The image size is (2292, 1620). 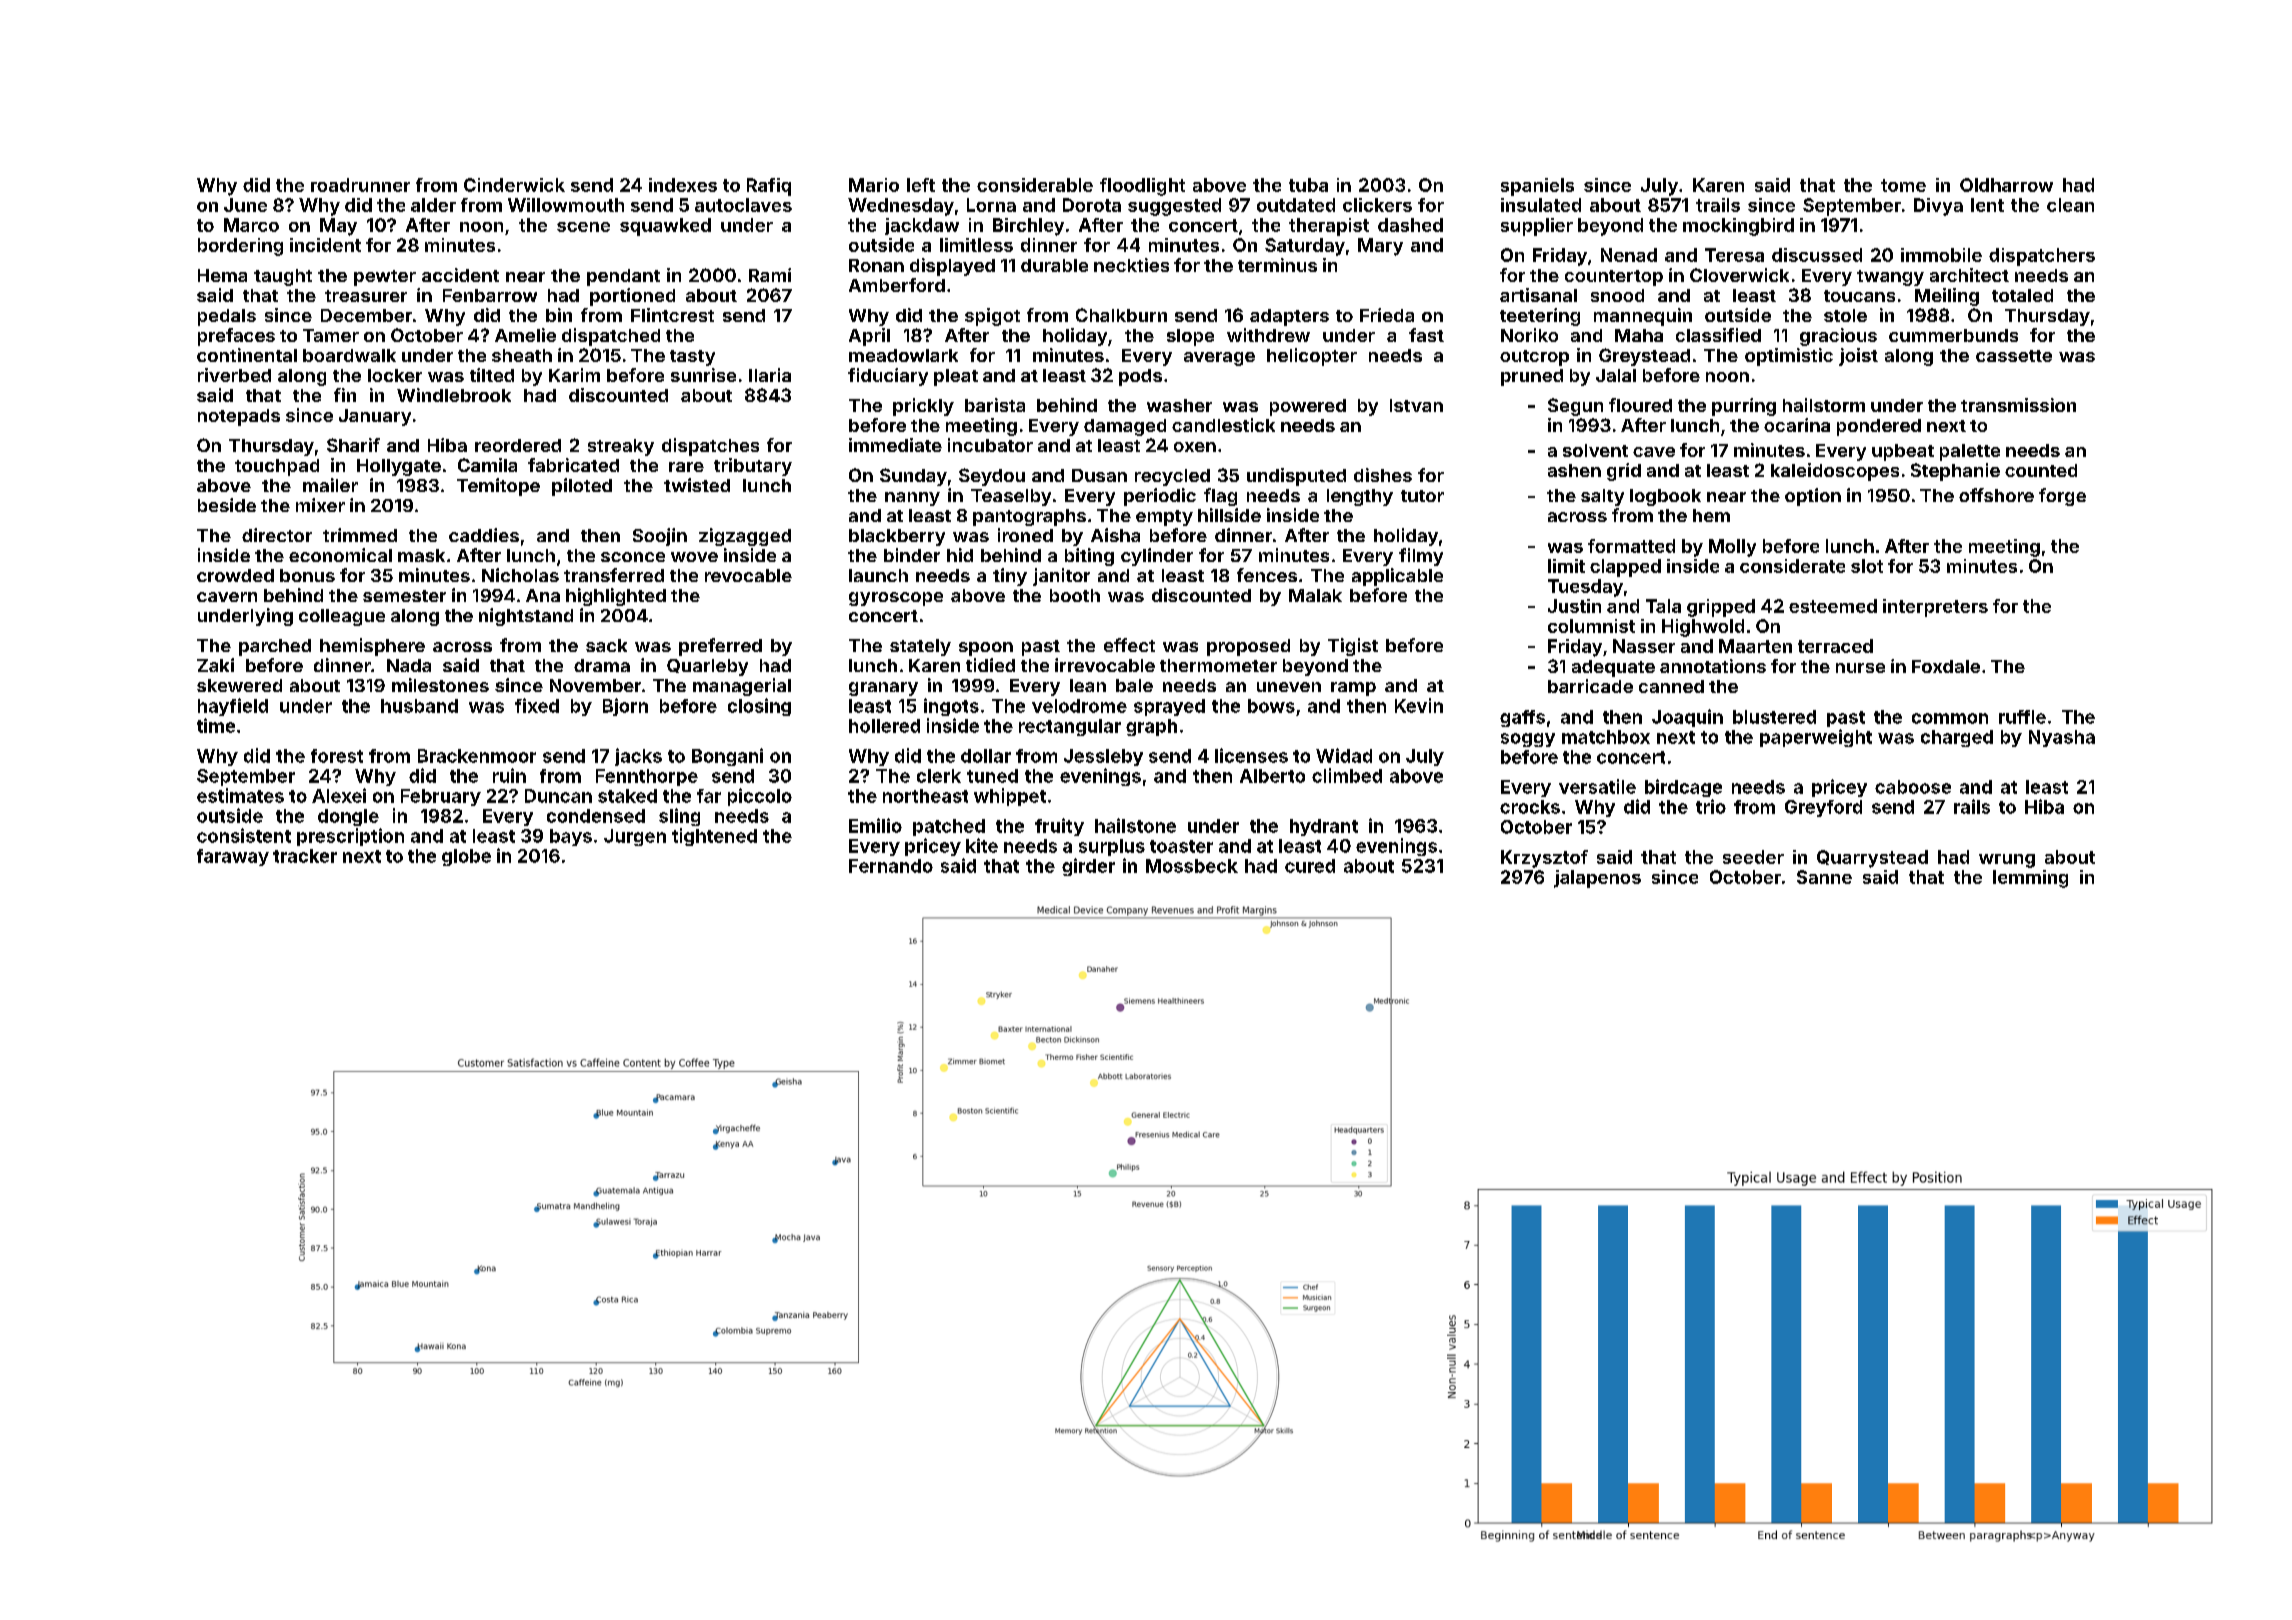 I want to click on Mary, so click(x=1380, y=247).
